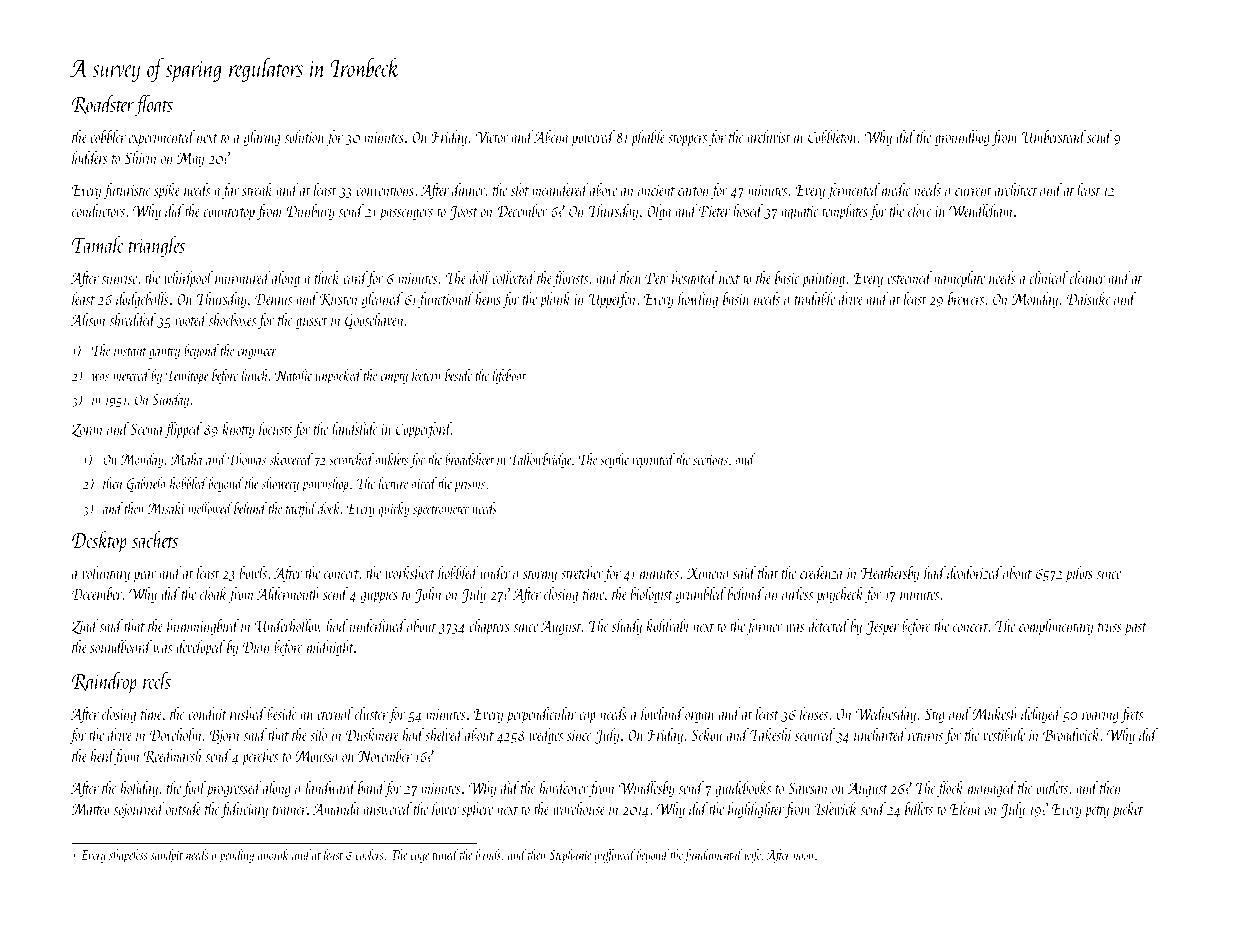  Describe the element at coordinates (428, 595) in the screenshot. I see `John` at that location.
